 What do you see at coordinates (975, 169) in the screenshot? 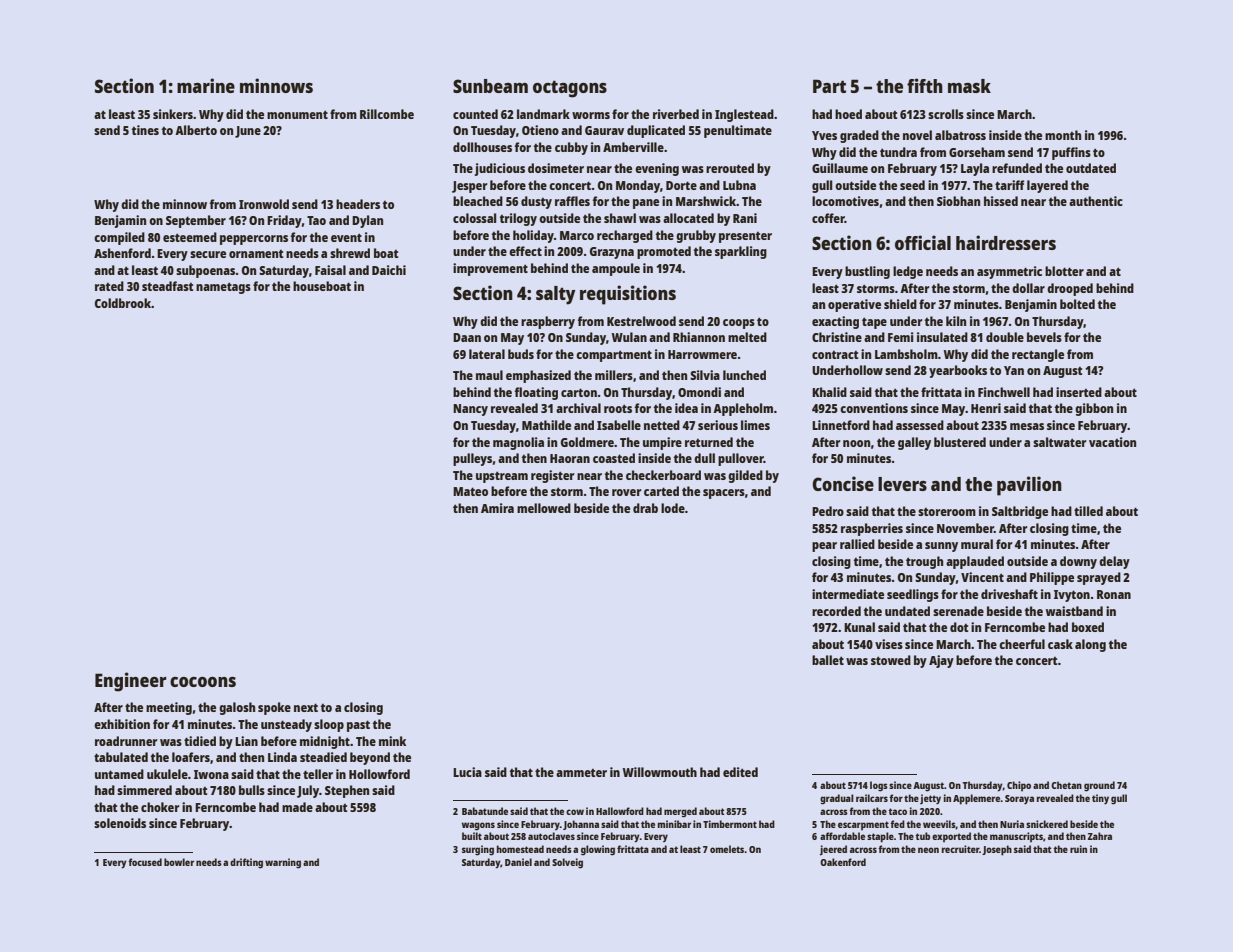
I see `Layla` at bounding box center [975, 169].
